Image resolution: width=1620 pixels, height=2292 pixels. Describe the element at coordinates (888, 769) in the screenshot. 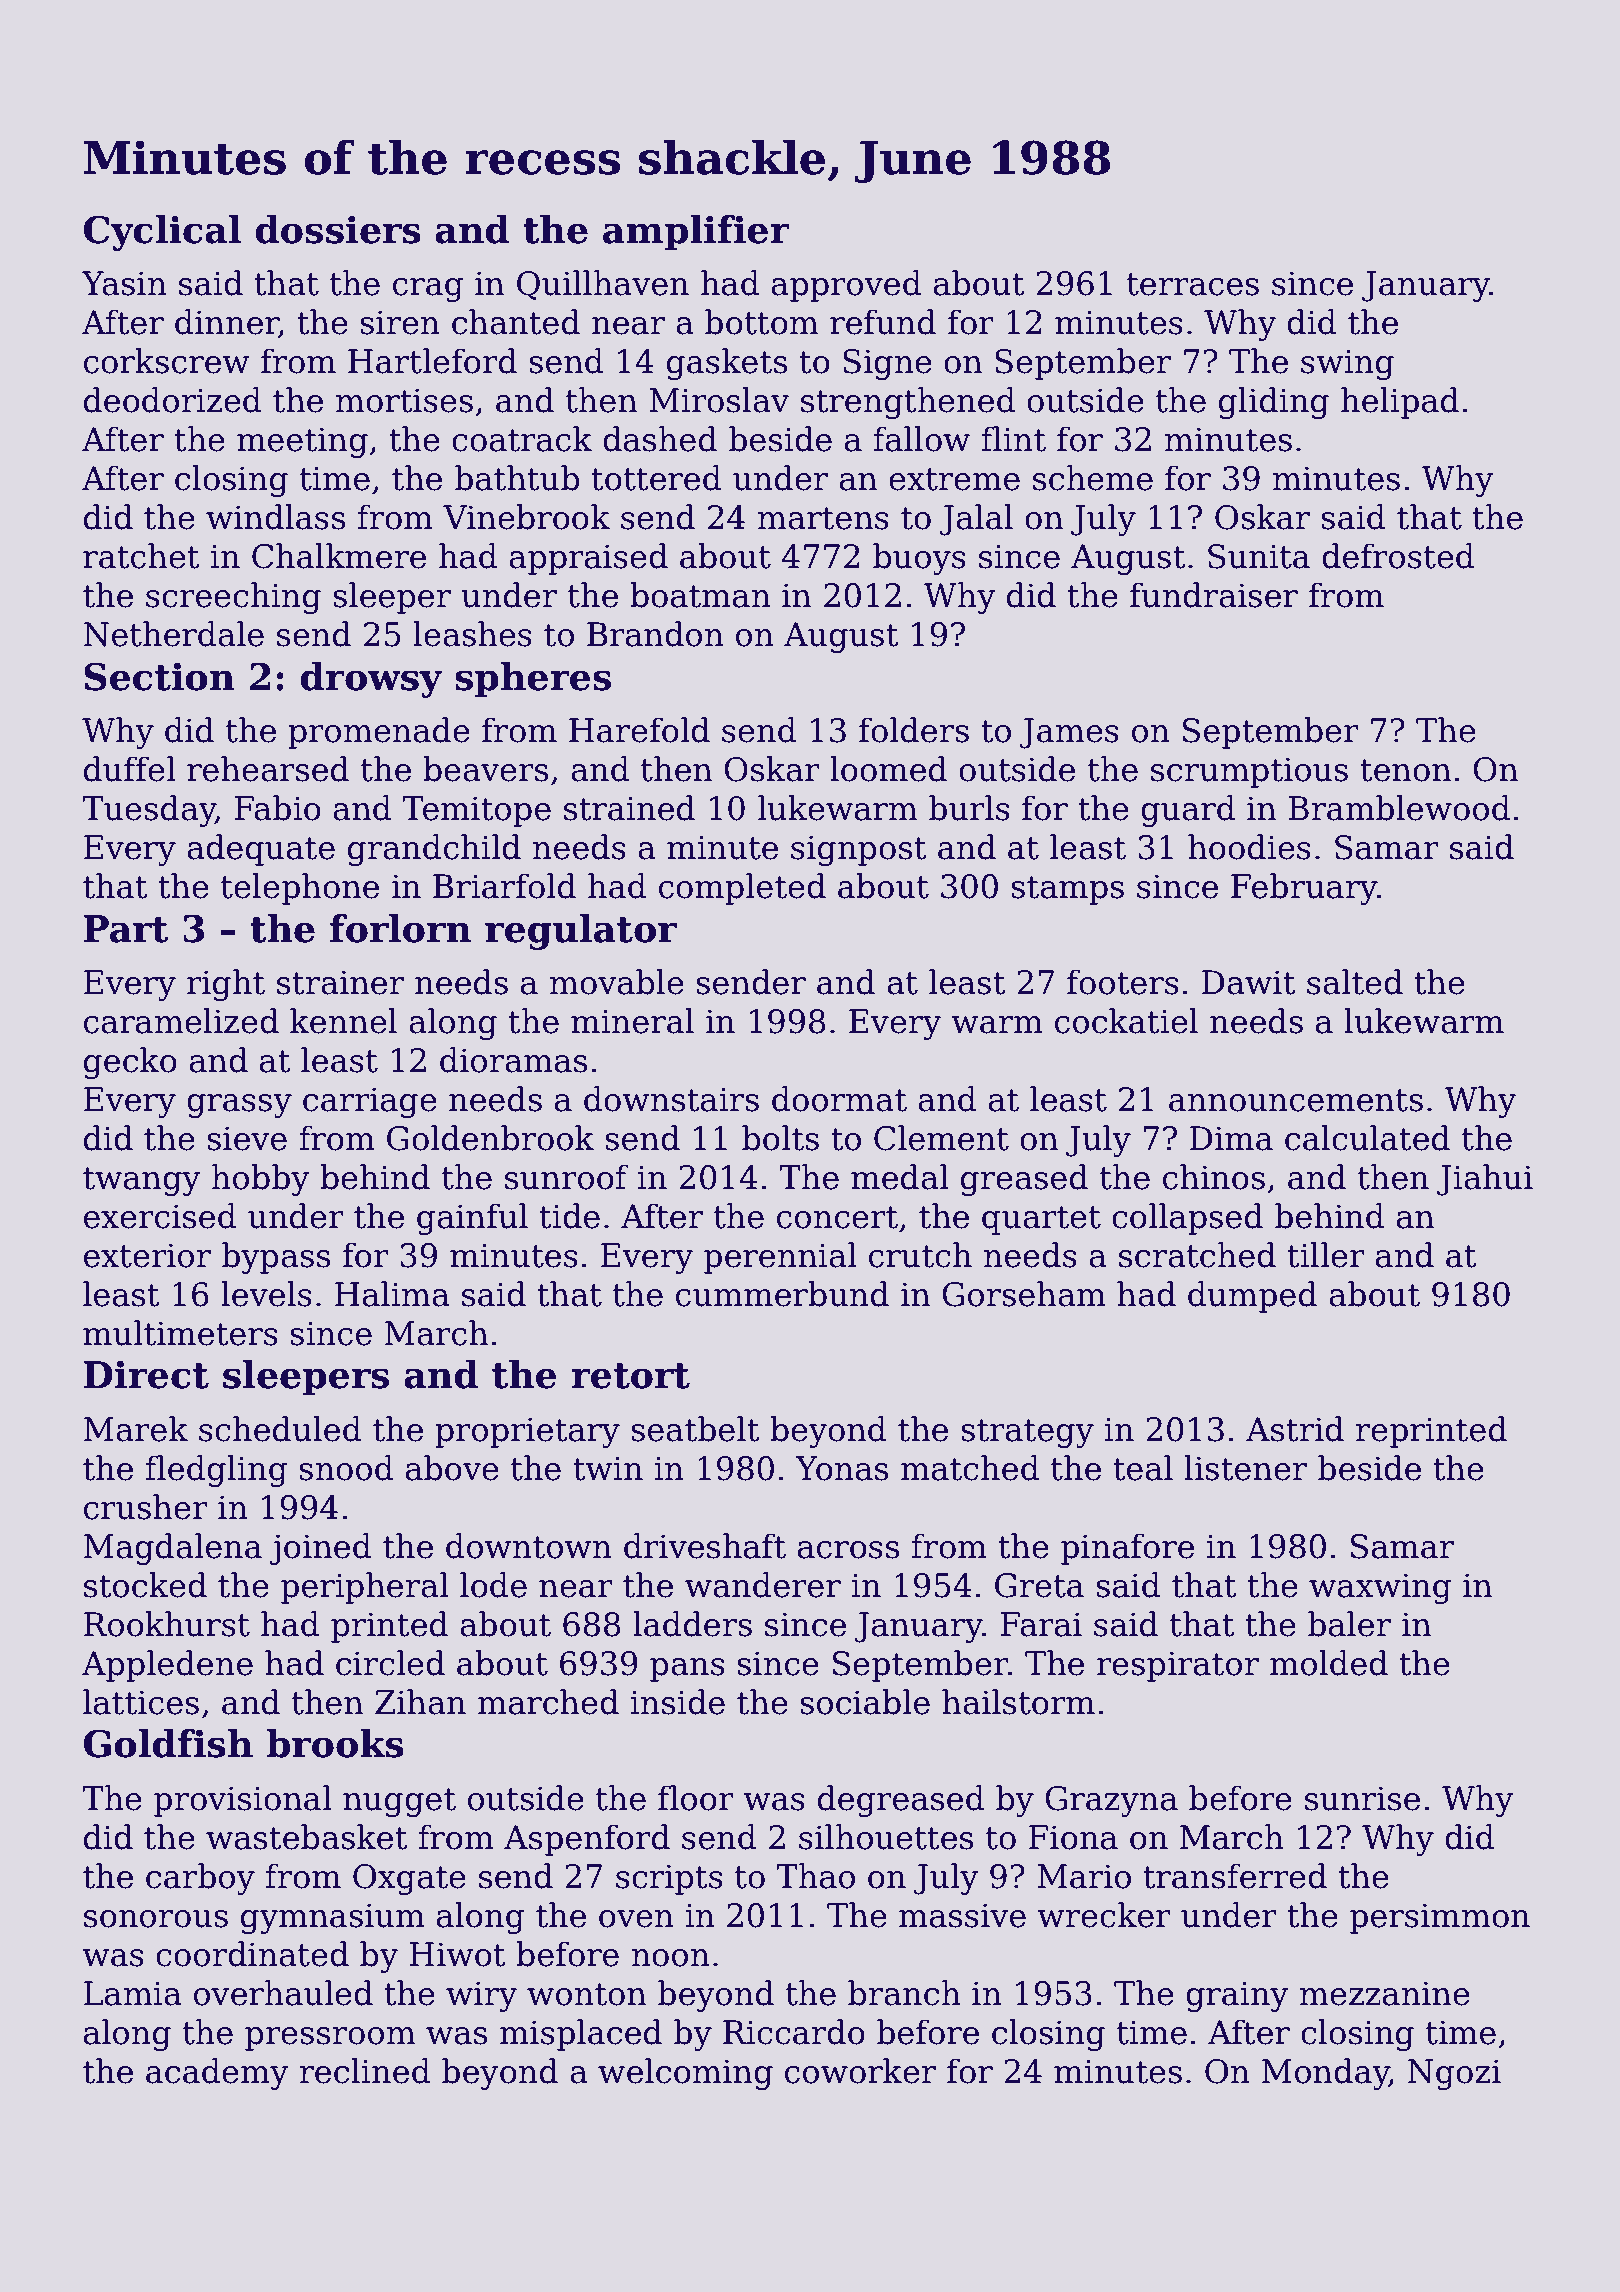

I see `loomed` at that location.
